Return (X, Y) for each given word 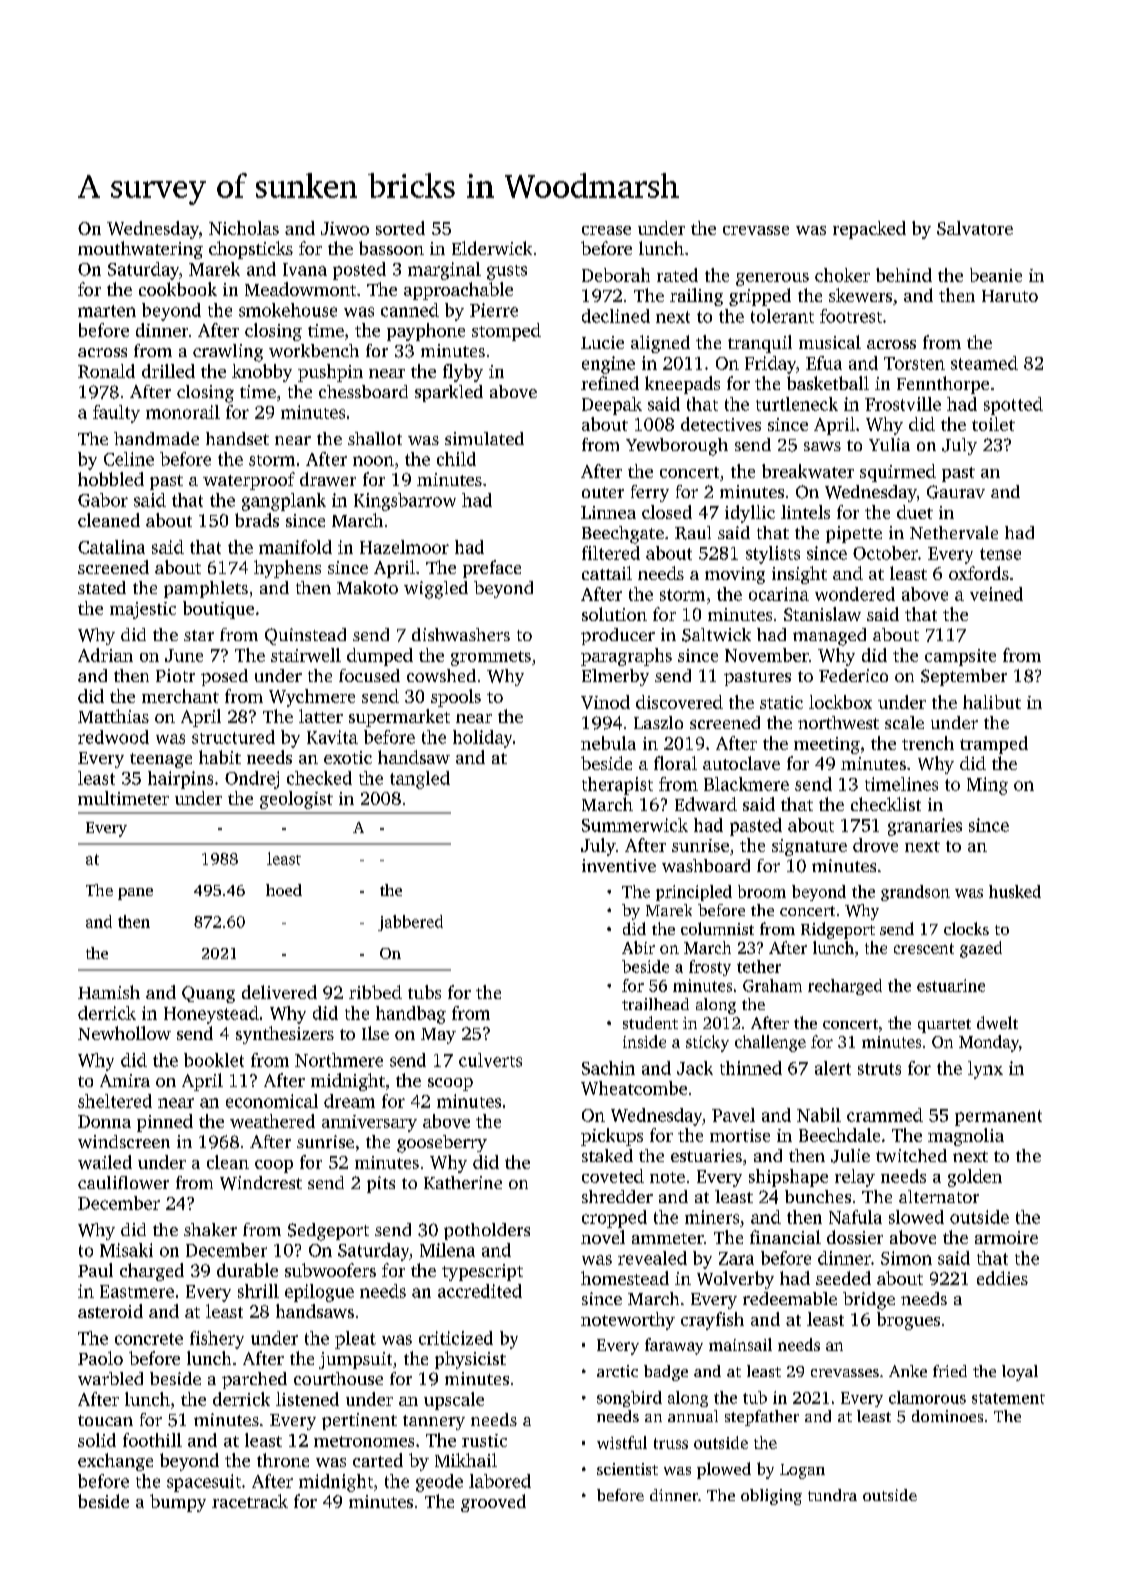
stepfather (762, 1418)
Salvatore (975, 228)
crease (606, 230)
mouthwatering (140, 250)
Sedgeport (328, 1232)
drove (875, 845)
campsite (960, 657)
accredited (480, 1291)
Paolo (100, 1358)
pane (135, 894)
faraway (674, 1346)
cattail (607, 573)
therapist (617, 786)
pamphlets (206, 589)
